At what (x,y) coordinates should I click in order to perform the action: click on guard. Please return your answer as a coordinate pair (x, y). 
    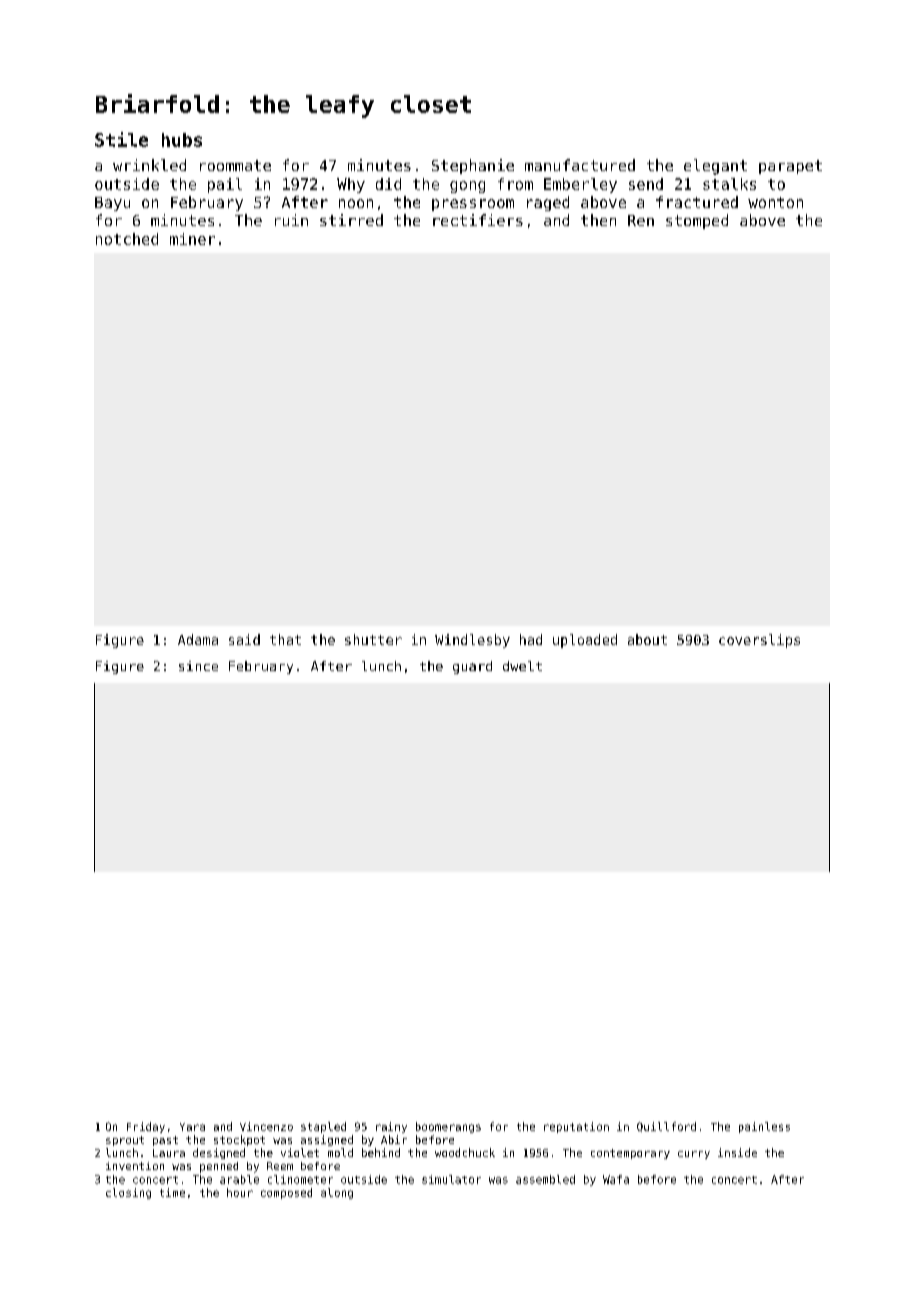
    Looking at the image, I should click on (472, 667).
